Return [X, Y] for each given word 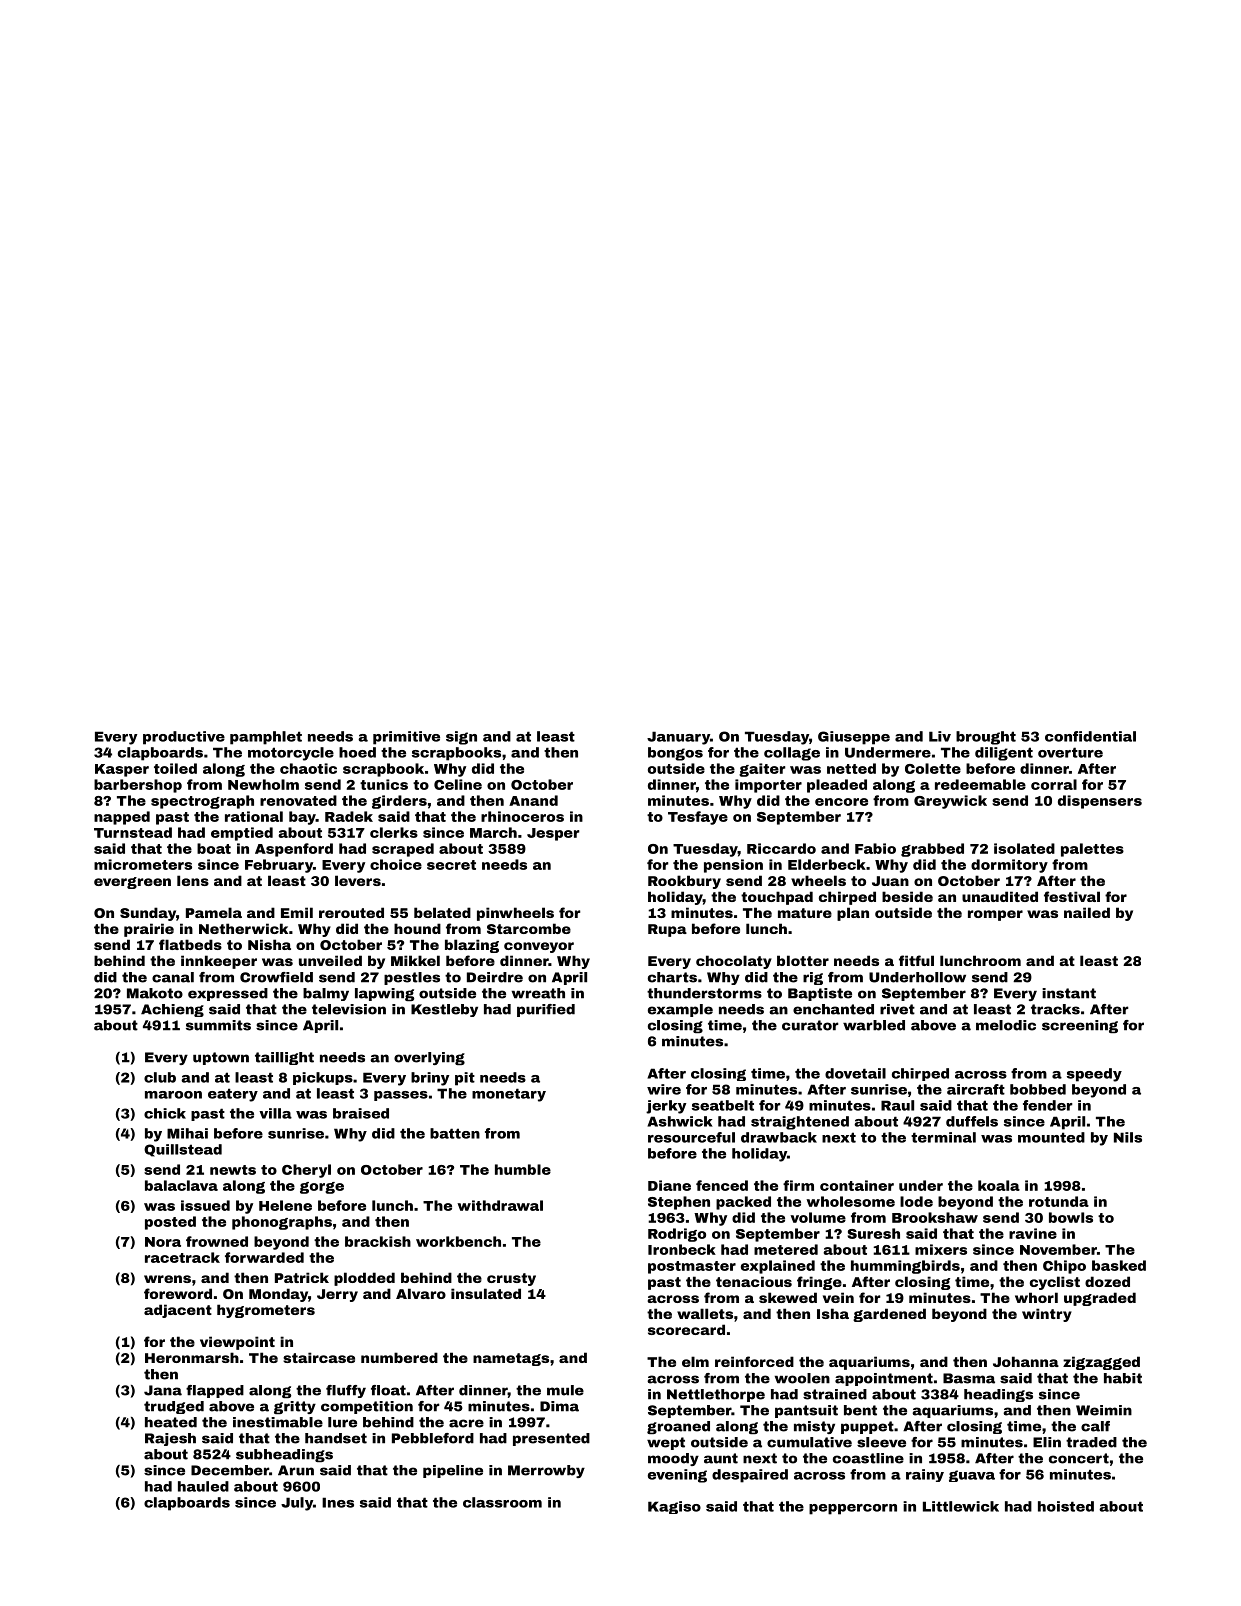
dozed [1107, 1281]
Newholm [263, 784]
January [678, 738]
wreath [538, 993]
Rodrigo [677, 1235]
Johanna [1026, 1361]
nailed [1087, 912]
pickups [323, 1078]
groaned [678, 1427]
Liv [940, 736]
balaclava [181, 1185]
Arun [296, 1470]
